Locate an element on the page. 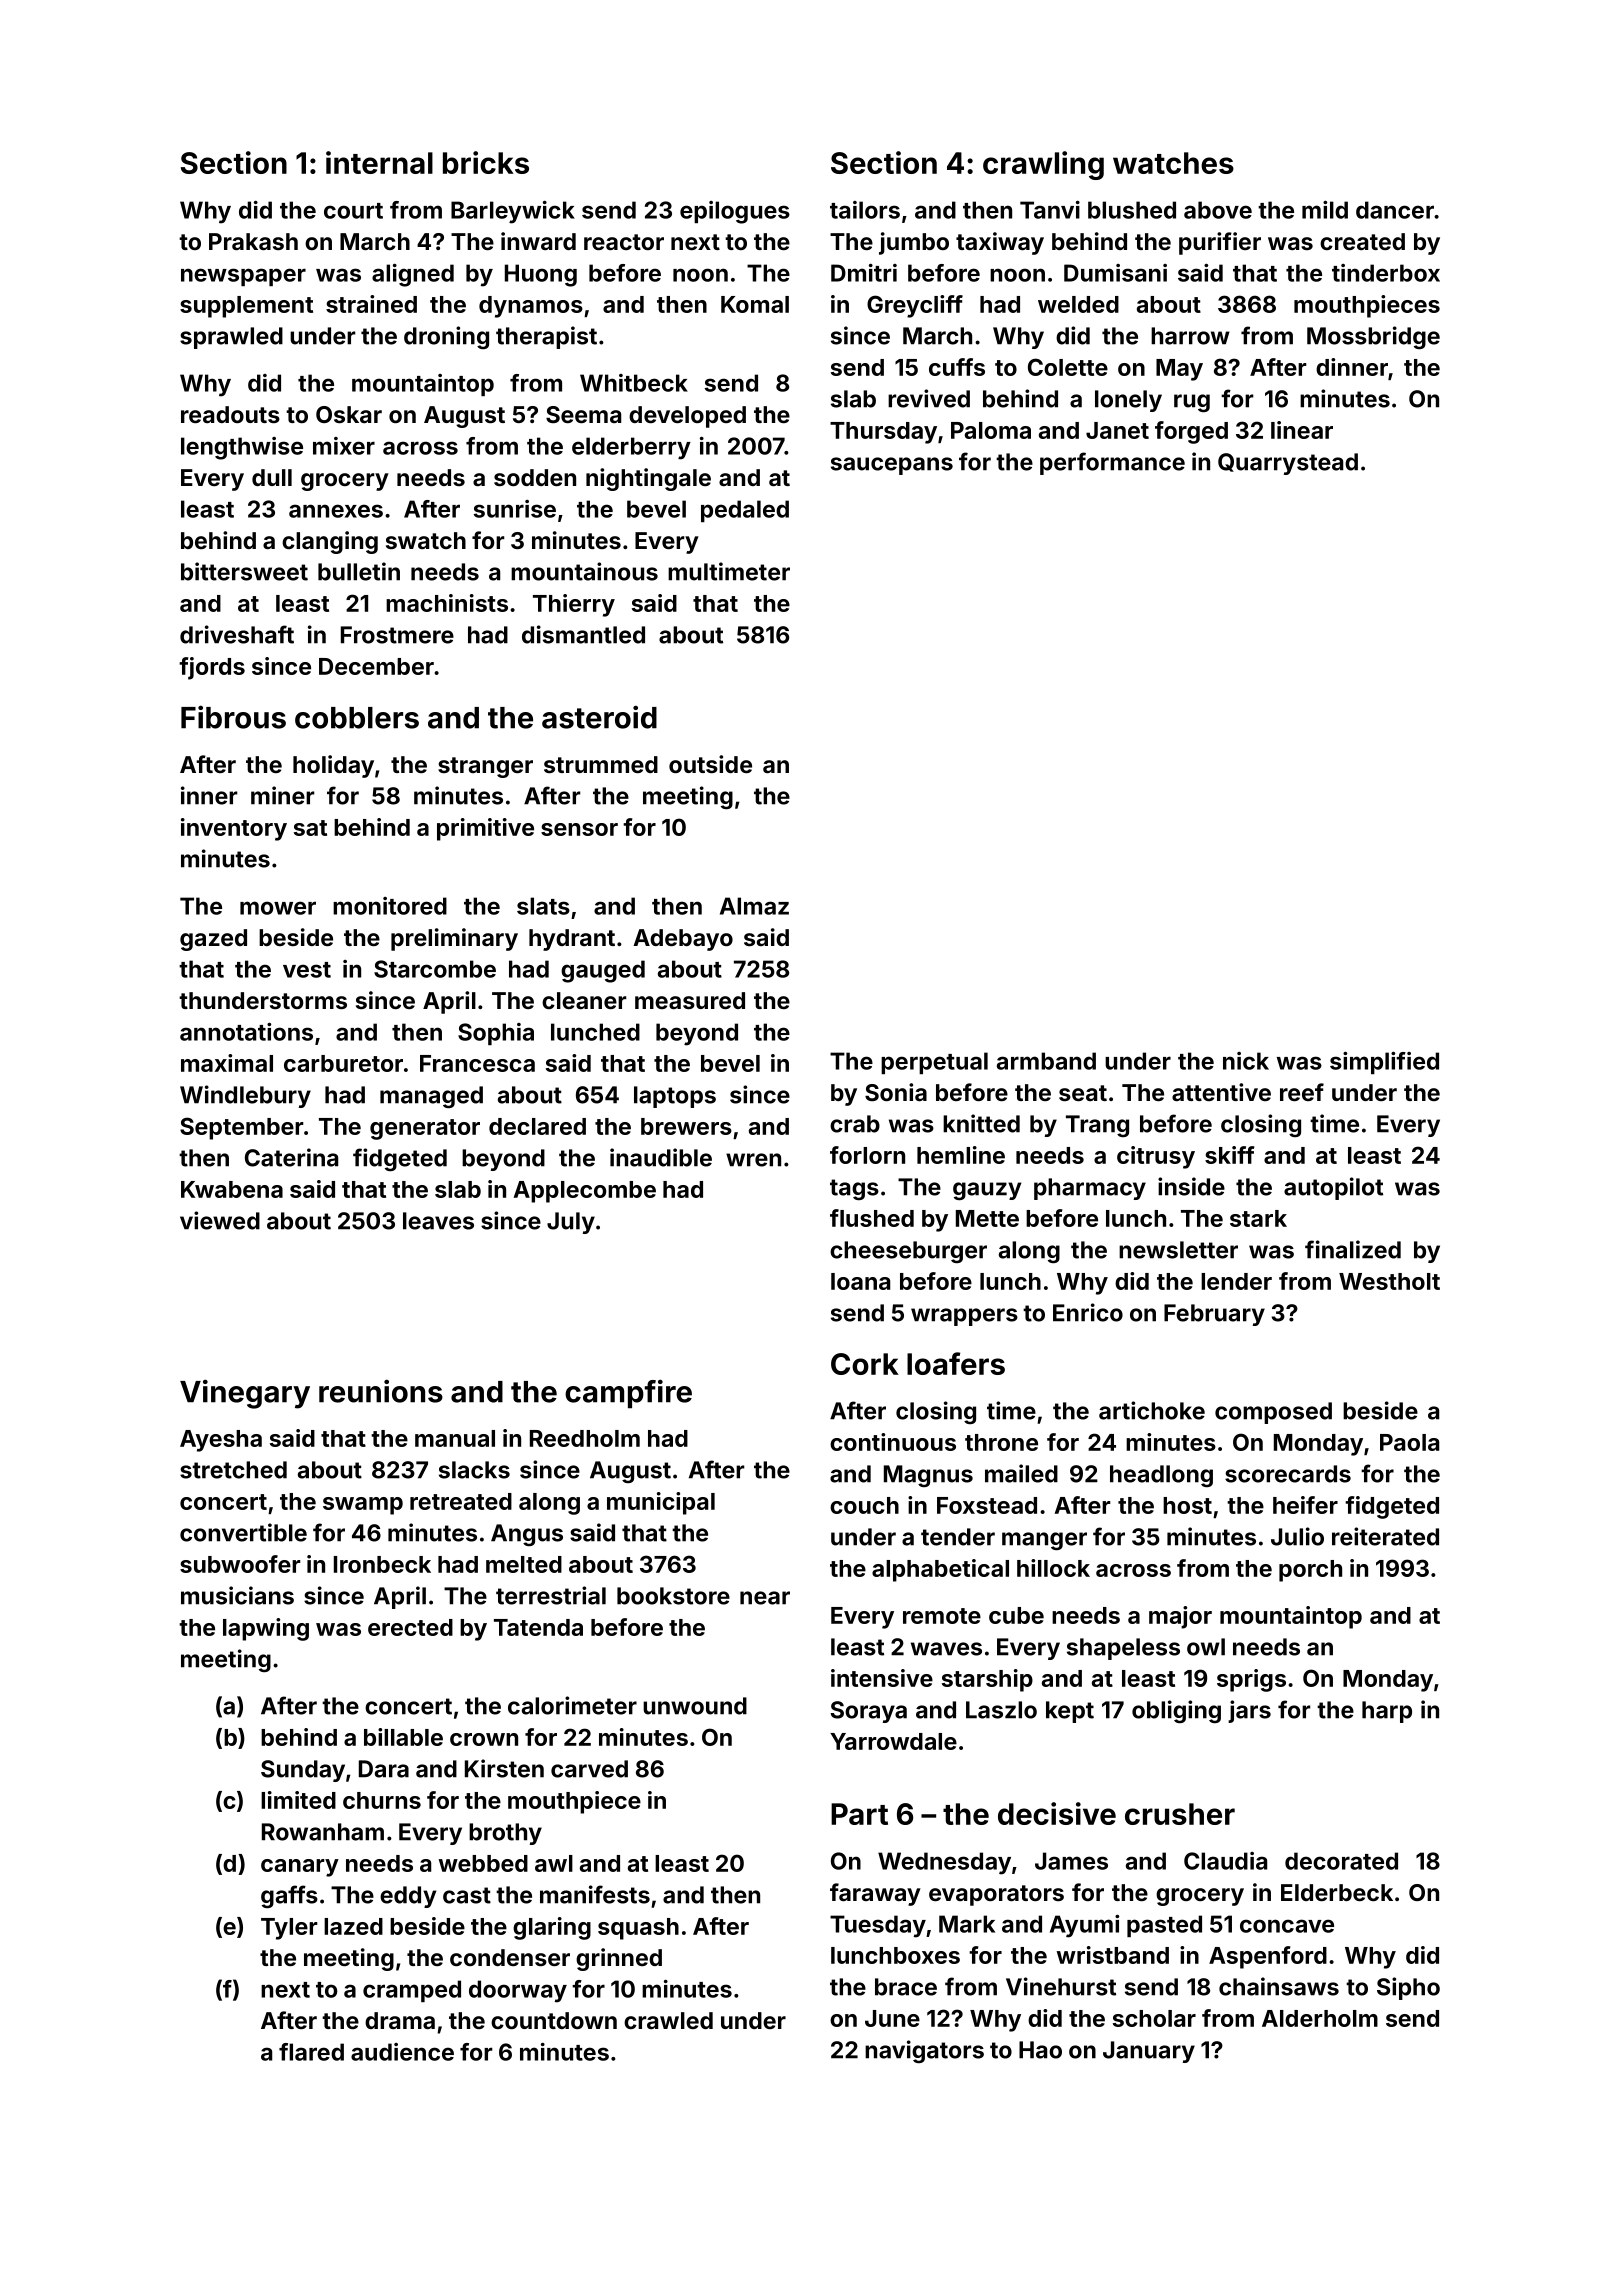  Westholt is located at coordinates (1389, 1281).
